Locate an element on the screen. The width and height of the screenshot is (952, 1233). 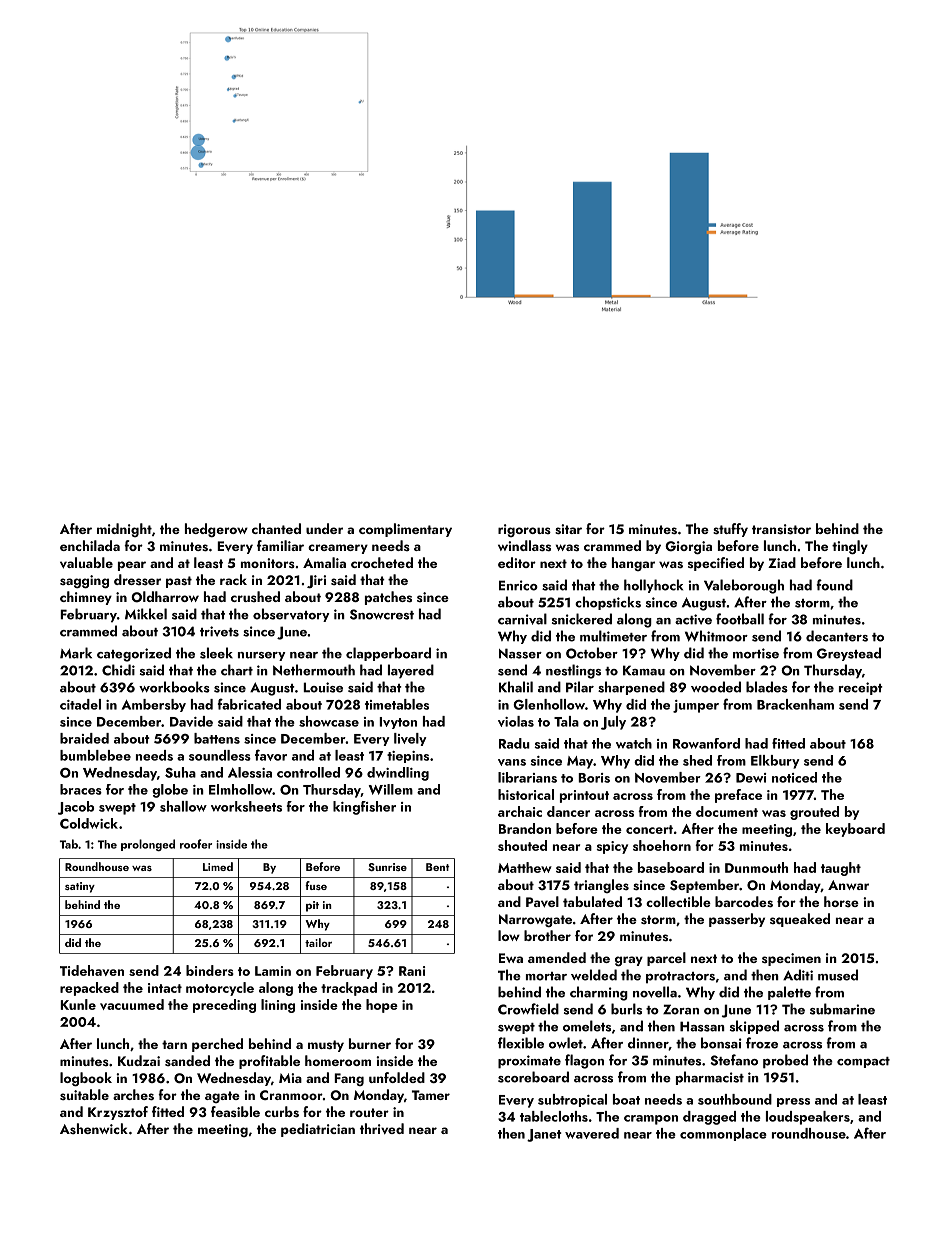
Lamin is located at coordinates (273, 971).
